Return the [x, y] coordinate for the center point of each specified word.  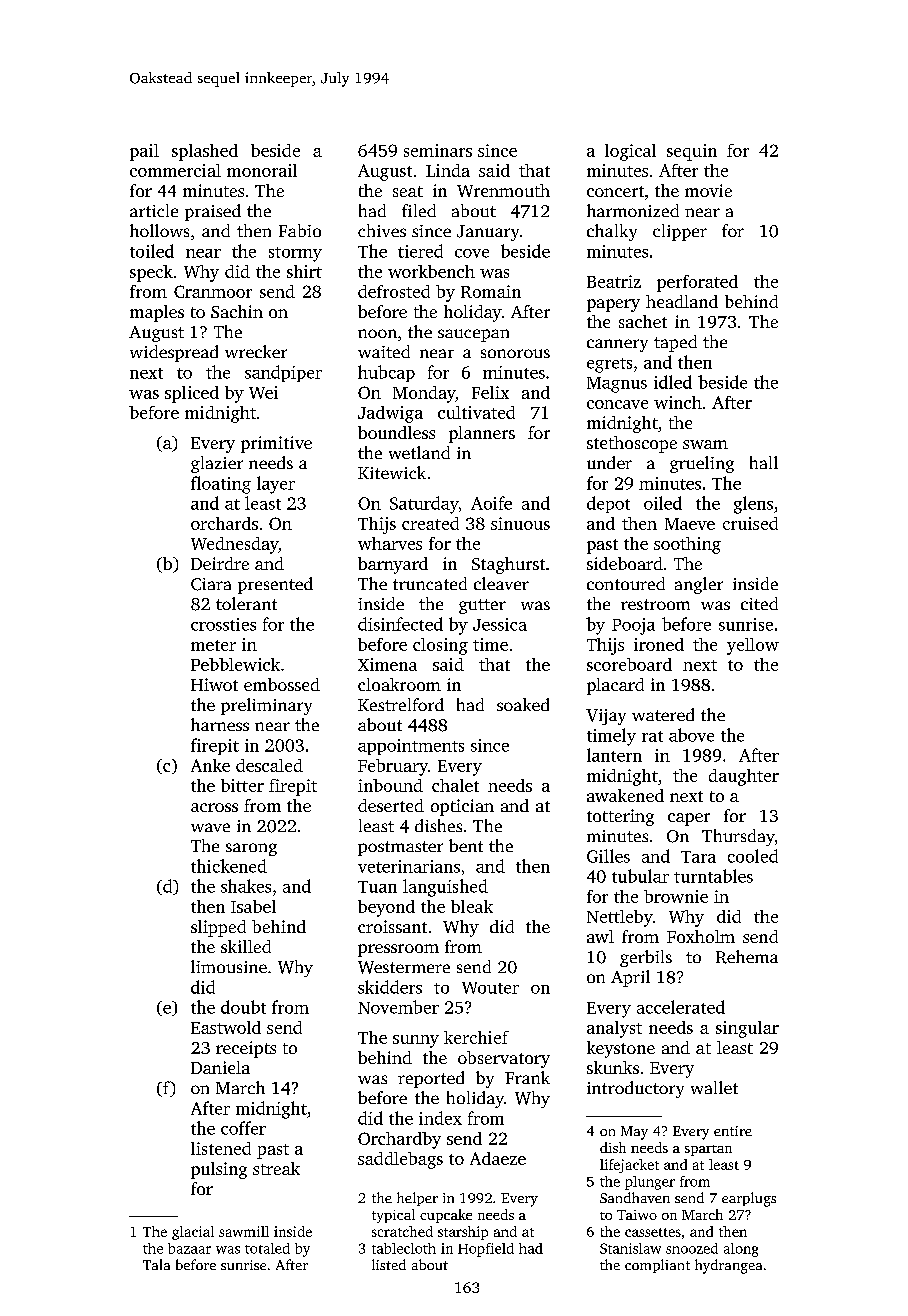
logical [630, 152]
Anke [210, 765]
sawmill [244, 1231]
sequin [692, 152]
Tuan [377, 887]
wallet [714, 1087]
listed [389, 1264]
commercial [175, 170]
